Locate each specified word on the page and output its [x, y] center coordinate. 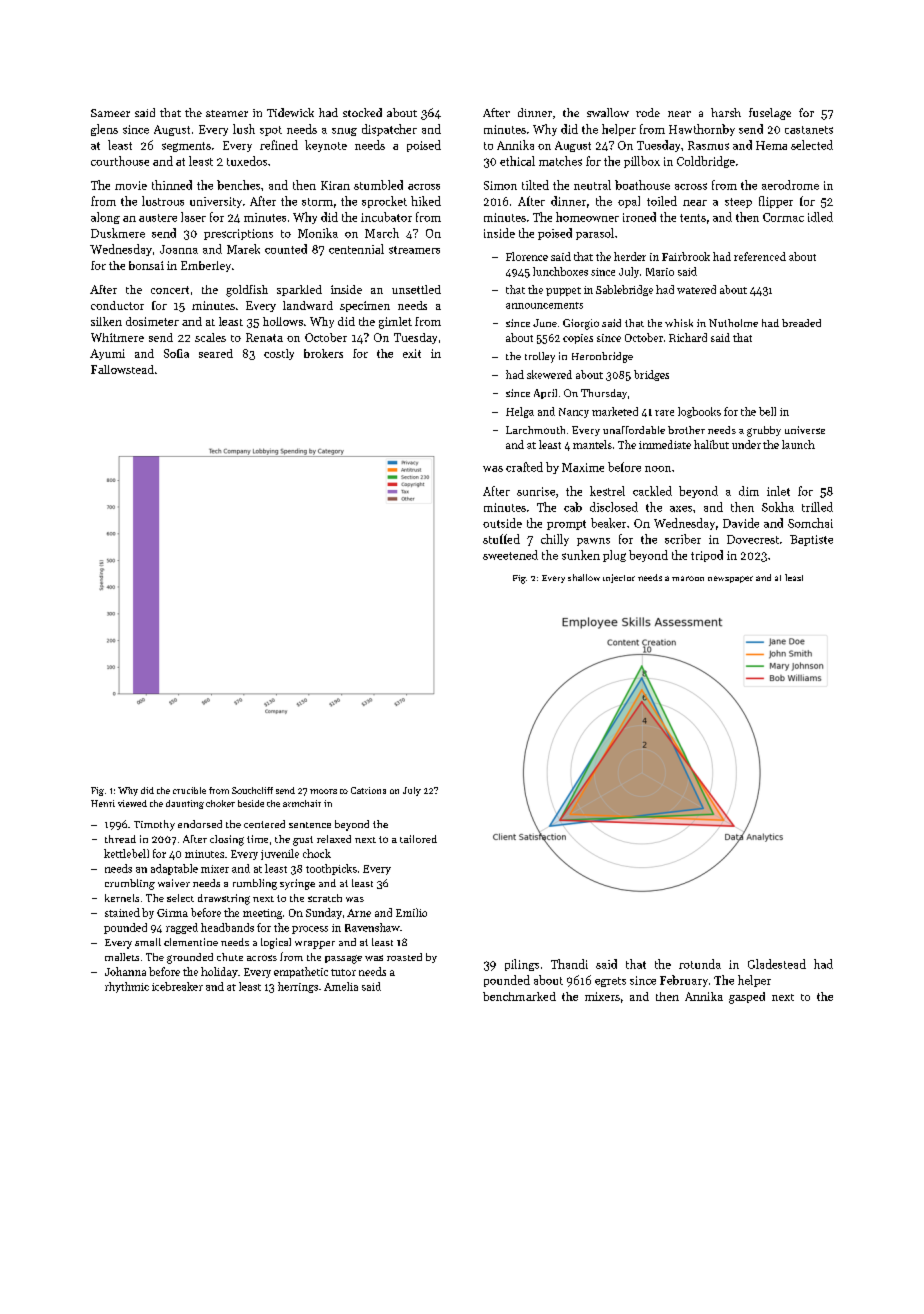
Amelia [341, 986]
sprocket [384, 202]
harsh [726, 112]
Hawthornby [702, 130]
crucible [189, 790]
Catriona [368, 790]
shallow [584, 577]
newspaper [730, 579]
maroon [688, 578]
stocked [362, 112]
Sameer [110, 113]
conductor [117, 305]
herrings [298, 987]
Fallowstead [122, 369]
